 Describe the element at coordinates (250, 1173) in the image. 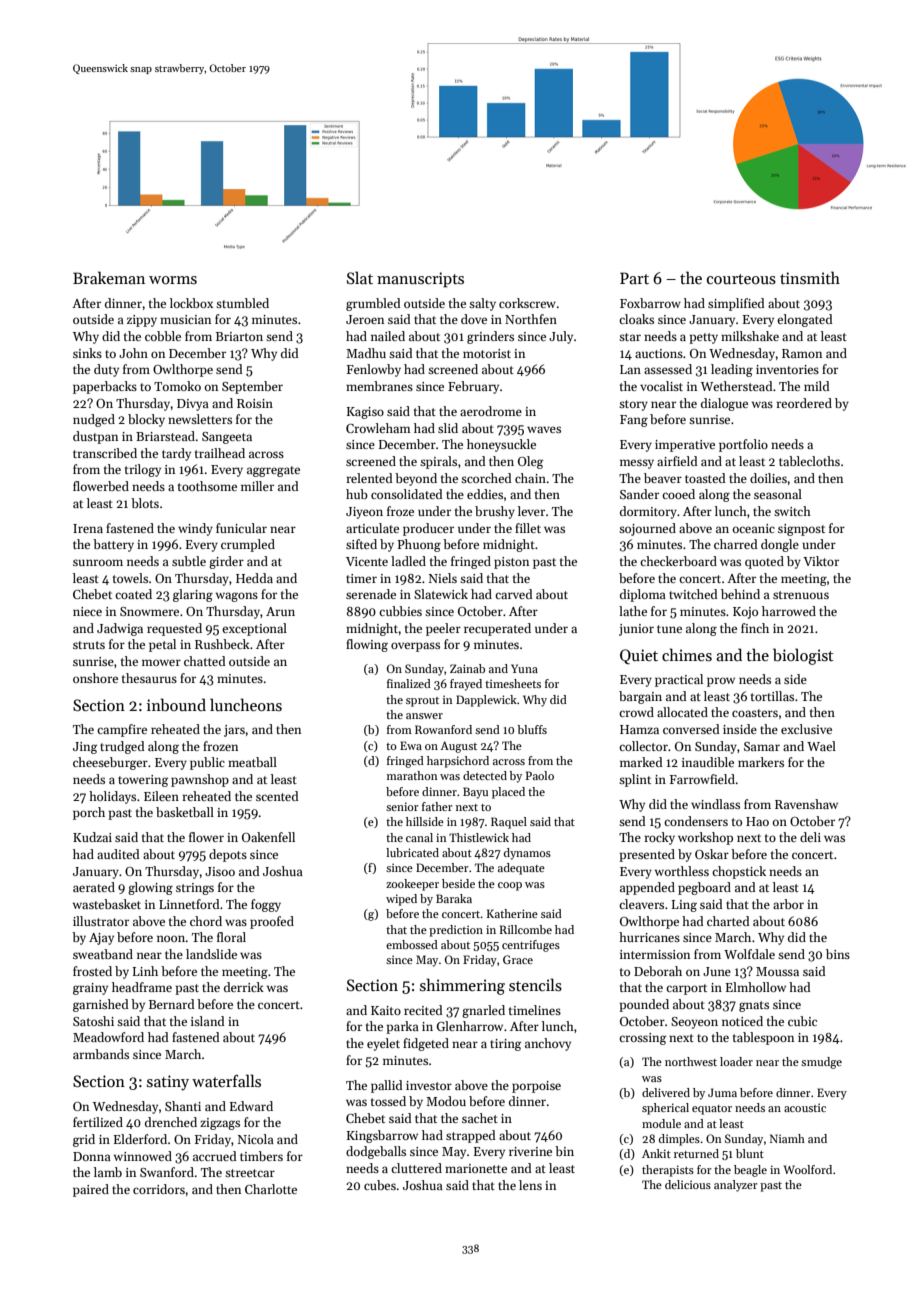

I see `streetcar` at that location.
